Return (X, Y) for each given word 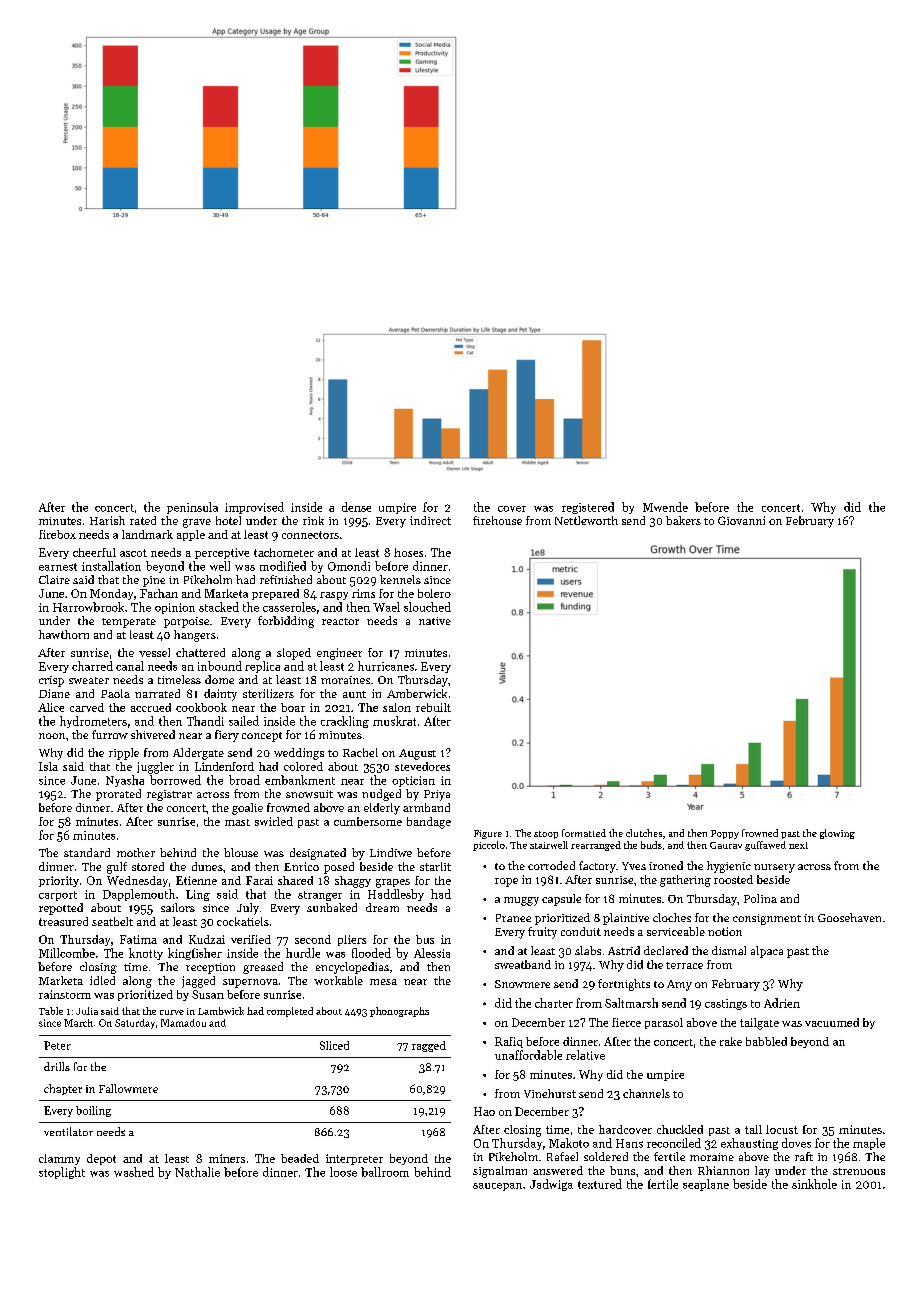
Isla (48, 766)
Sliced (334, 1045)
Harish (107, 520)
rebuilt (433, 707)
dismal (729, 950)
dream (382, 907)
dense (356, 507)
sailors (178, 907)
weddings (299, 754)
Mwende (665, 507)
